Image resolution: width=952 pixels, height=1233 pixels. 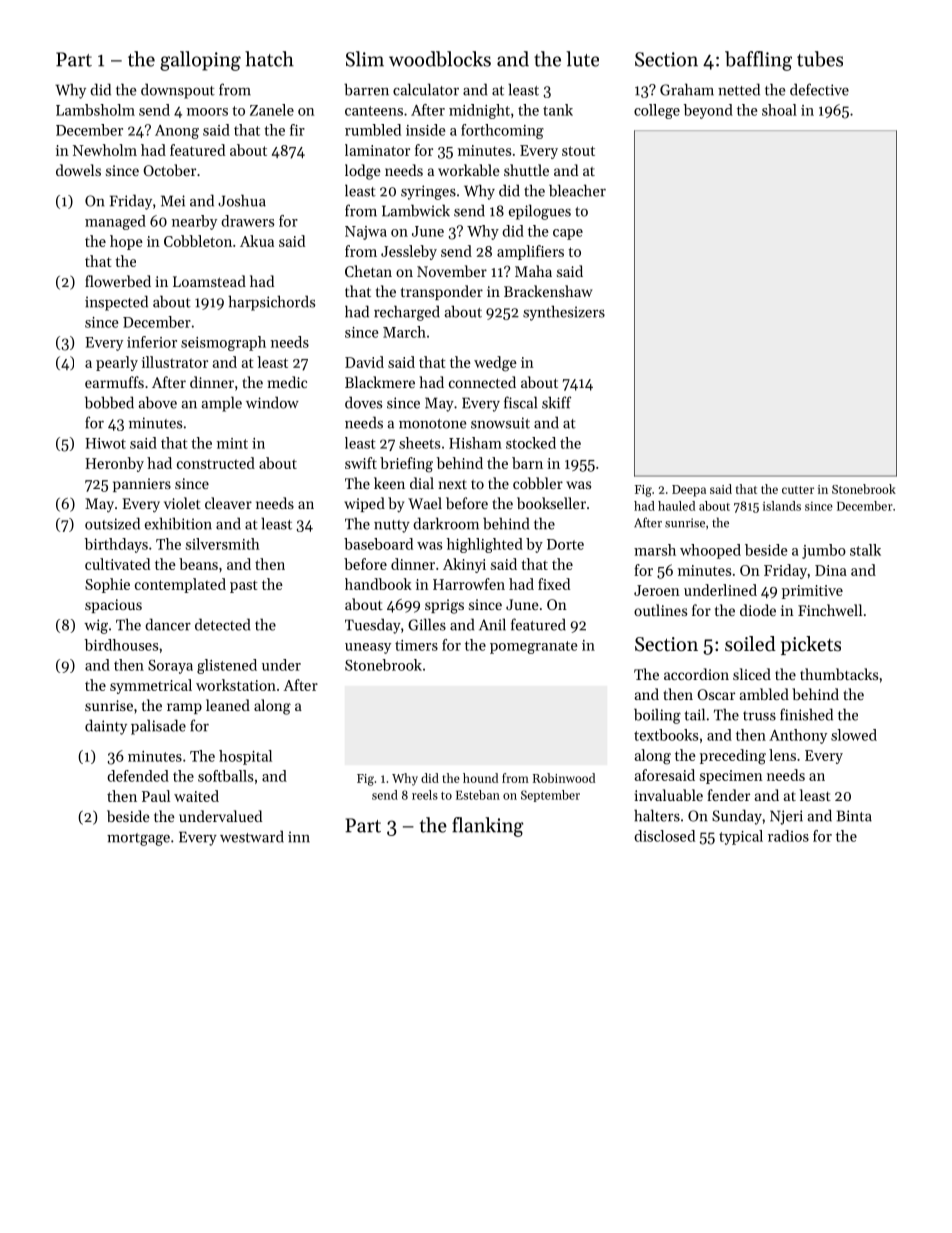 I want to click on tubes, so click(x=820, y=59).
